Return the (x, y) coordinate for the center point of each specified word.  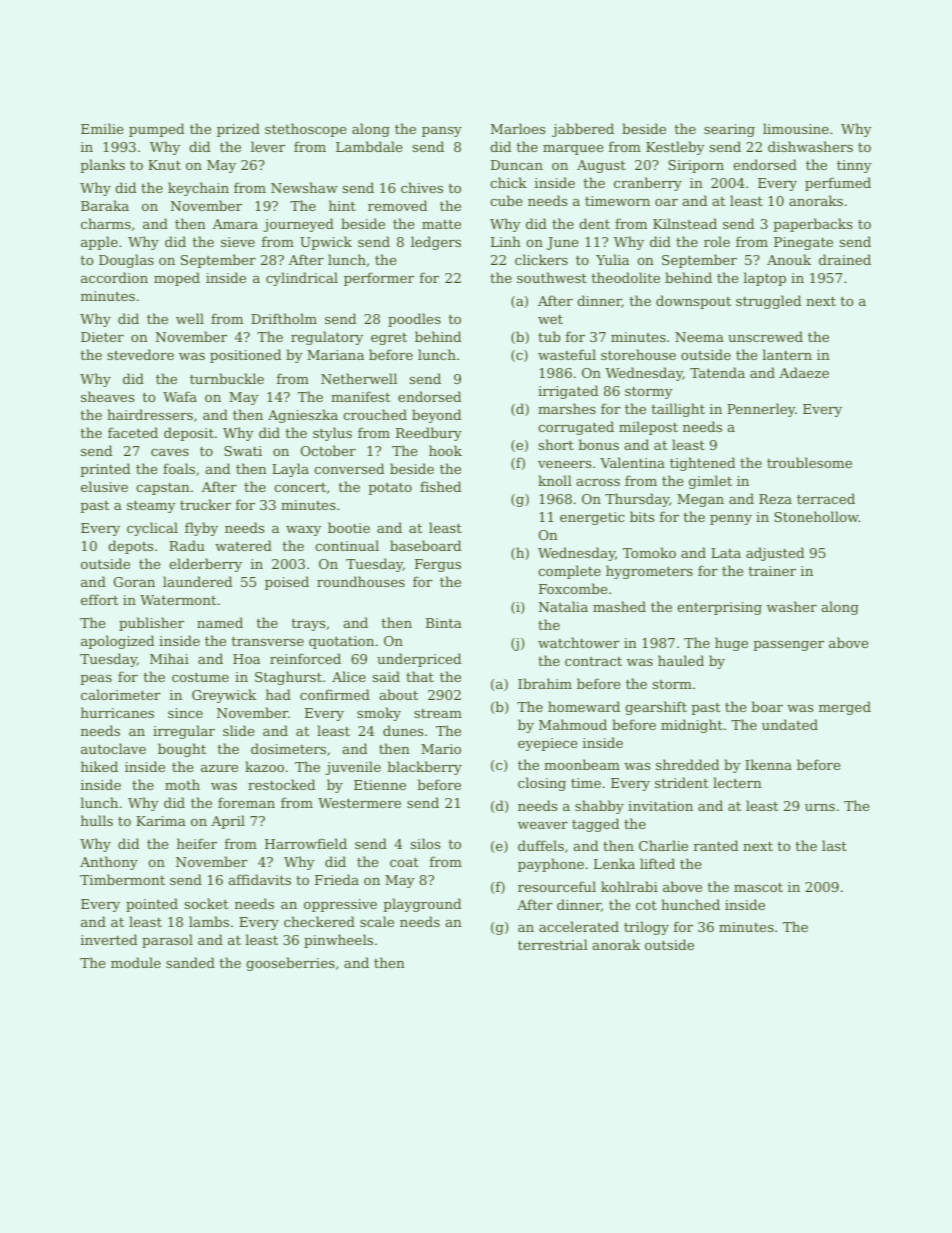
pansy (442, 132)
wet (550, 319)
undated (790, 724)
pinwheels (338, 941)
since (185, 713)
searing (729, 130)
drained (845, 259)
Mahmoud (573, 724)
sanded (190, 962)
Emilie (102, 128)
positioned (245, 356)
